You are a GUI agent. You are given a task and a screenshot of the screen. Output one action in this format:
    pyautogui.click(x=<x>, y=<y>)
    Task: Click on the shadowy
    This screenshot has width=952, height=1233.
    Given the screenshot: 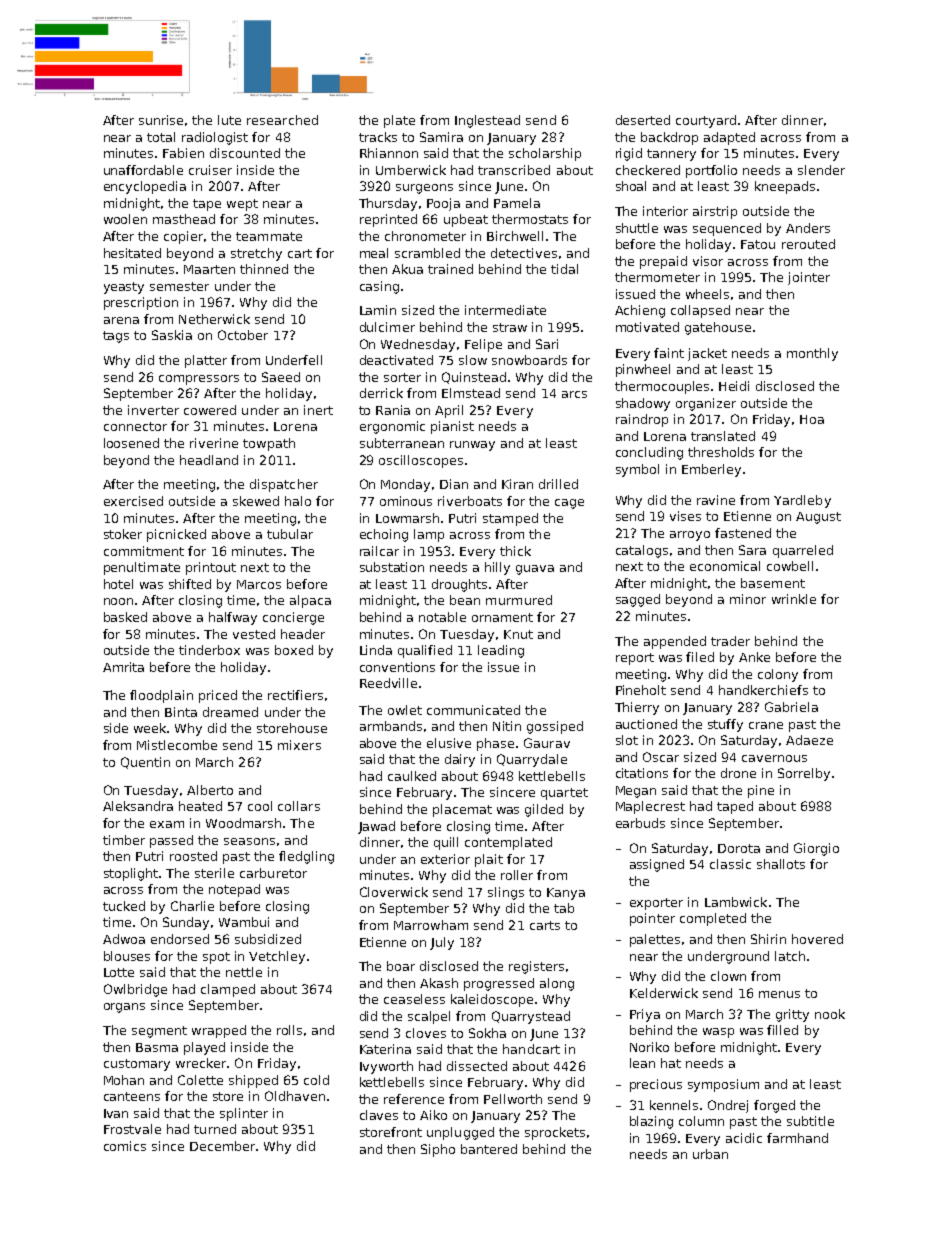 What is the action you would take?
    pyautogui.click(x=643, y=404)
